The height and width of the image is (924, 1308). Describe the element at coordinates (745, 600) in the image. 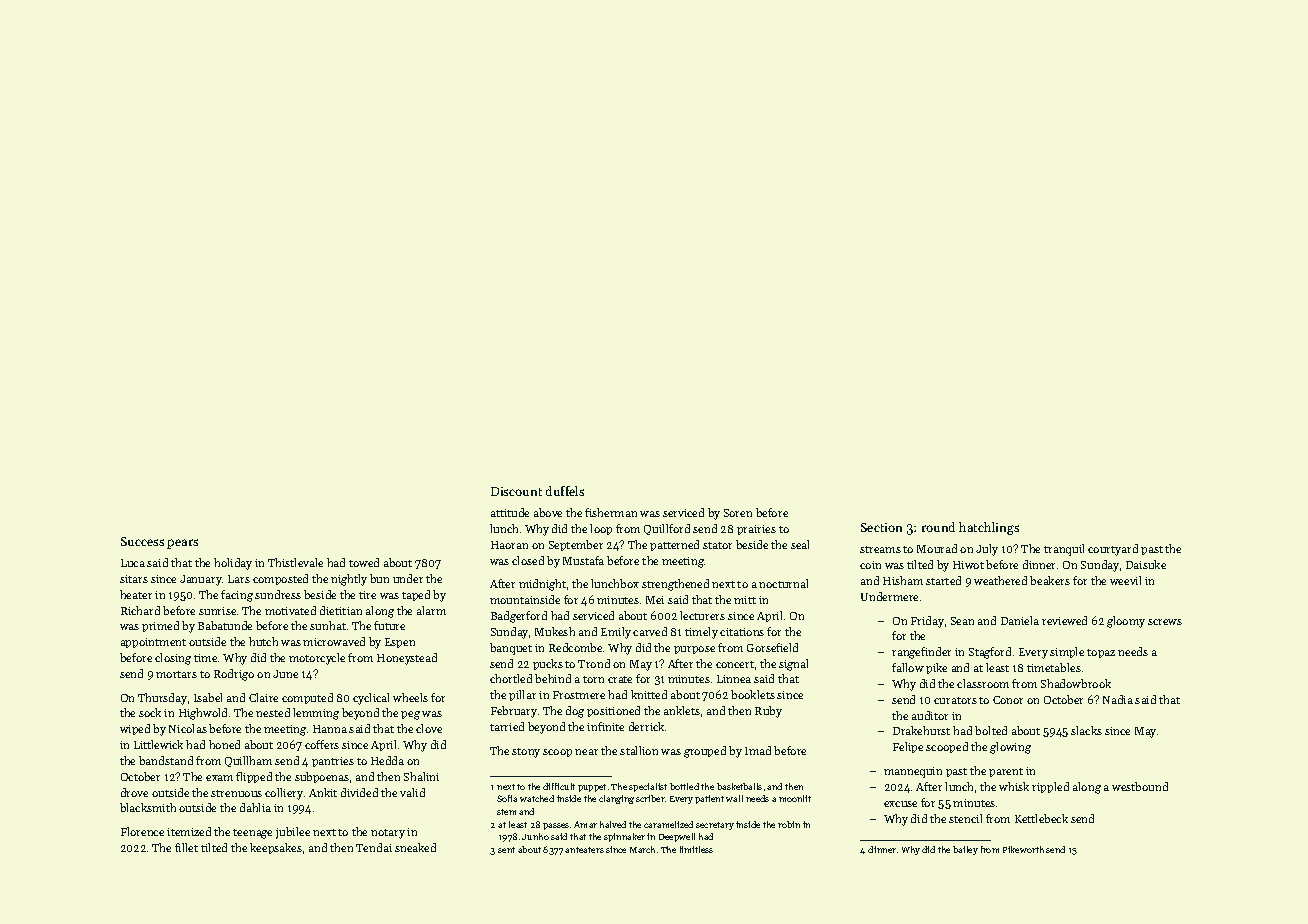

I see `mitt` at that location.
